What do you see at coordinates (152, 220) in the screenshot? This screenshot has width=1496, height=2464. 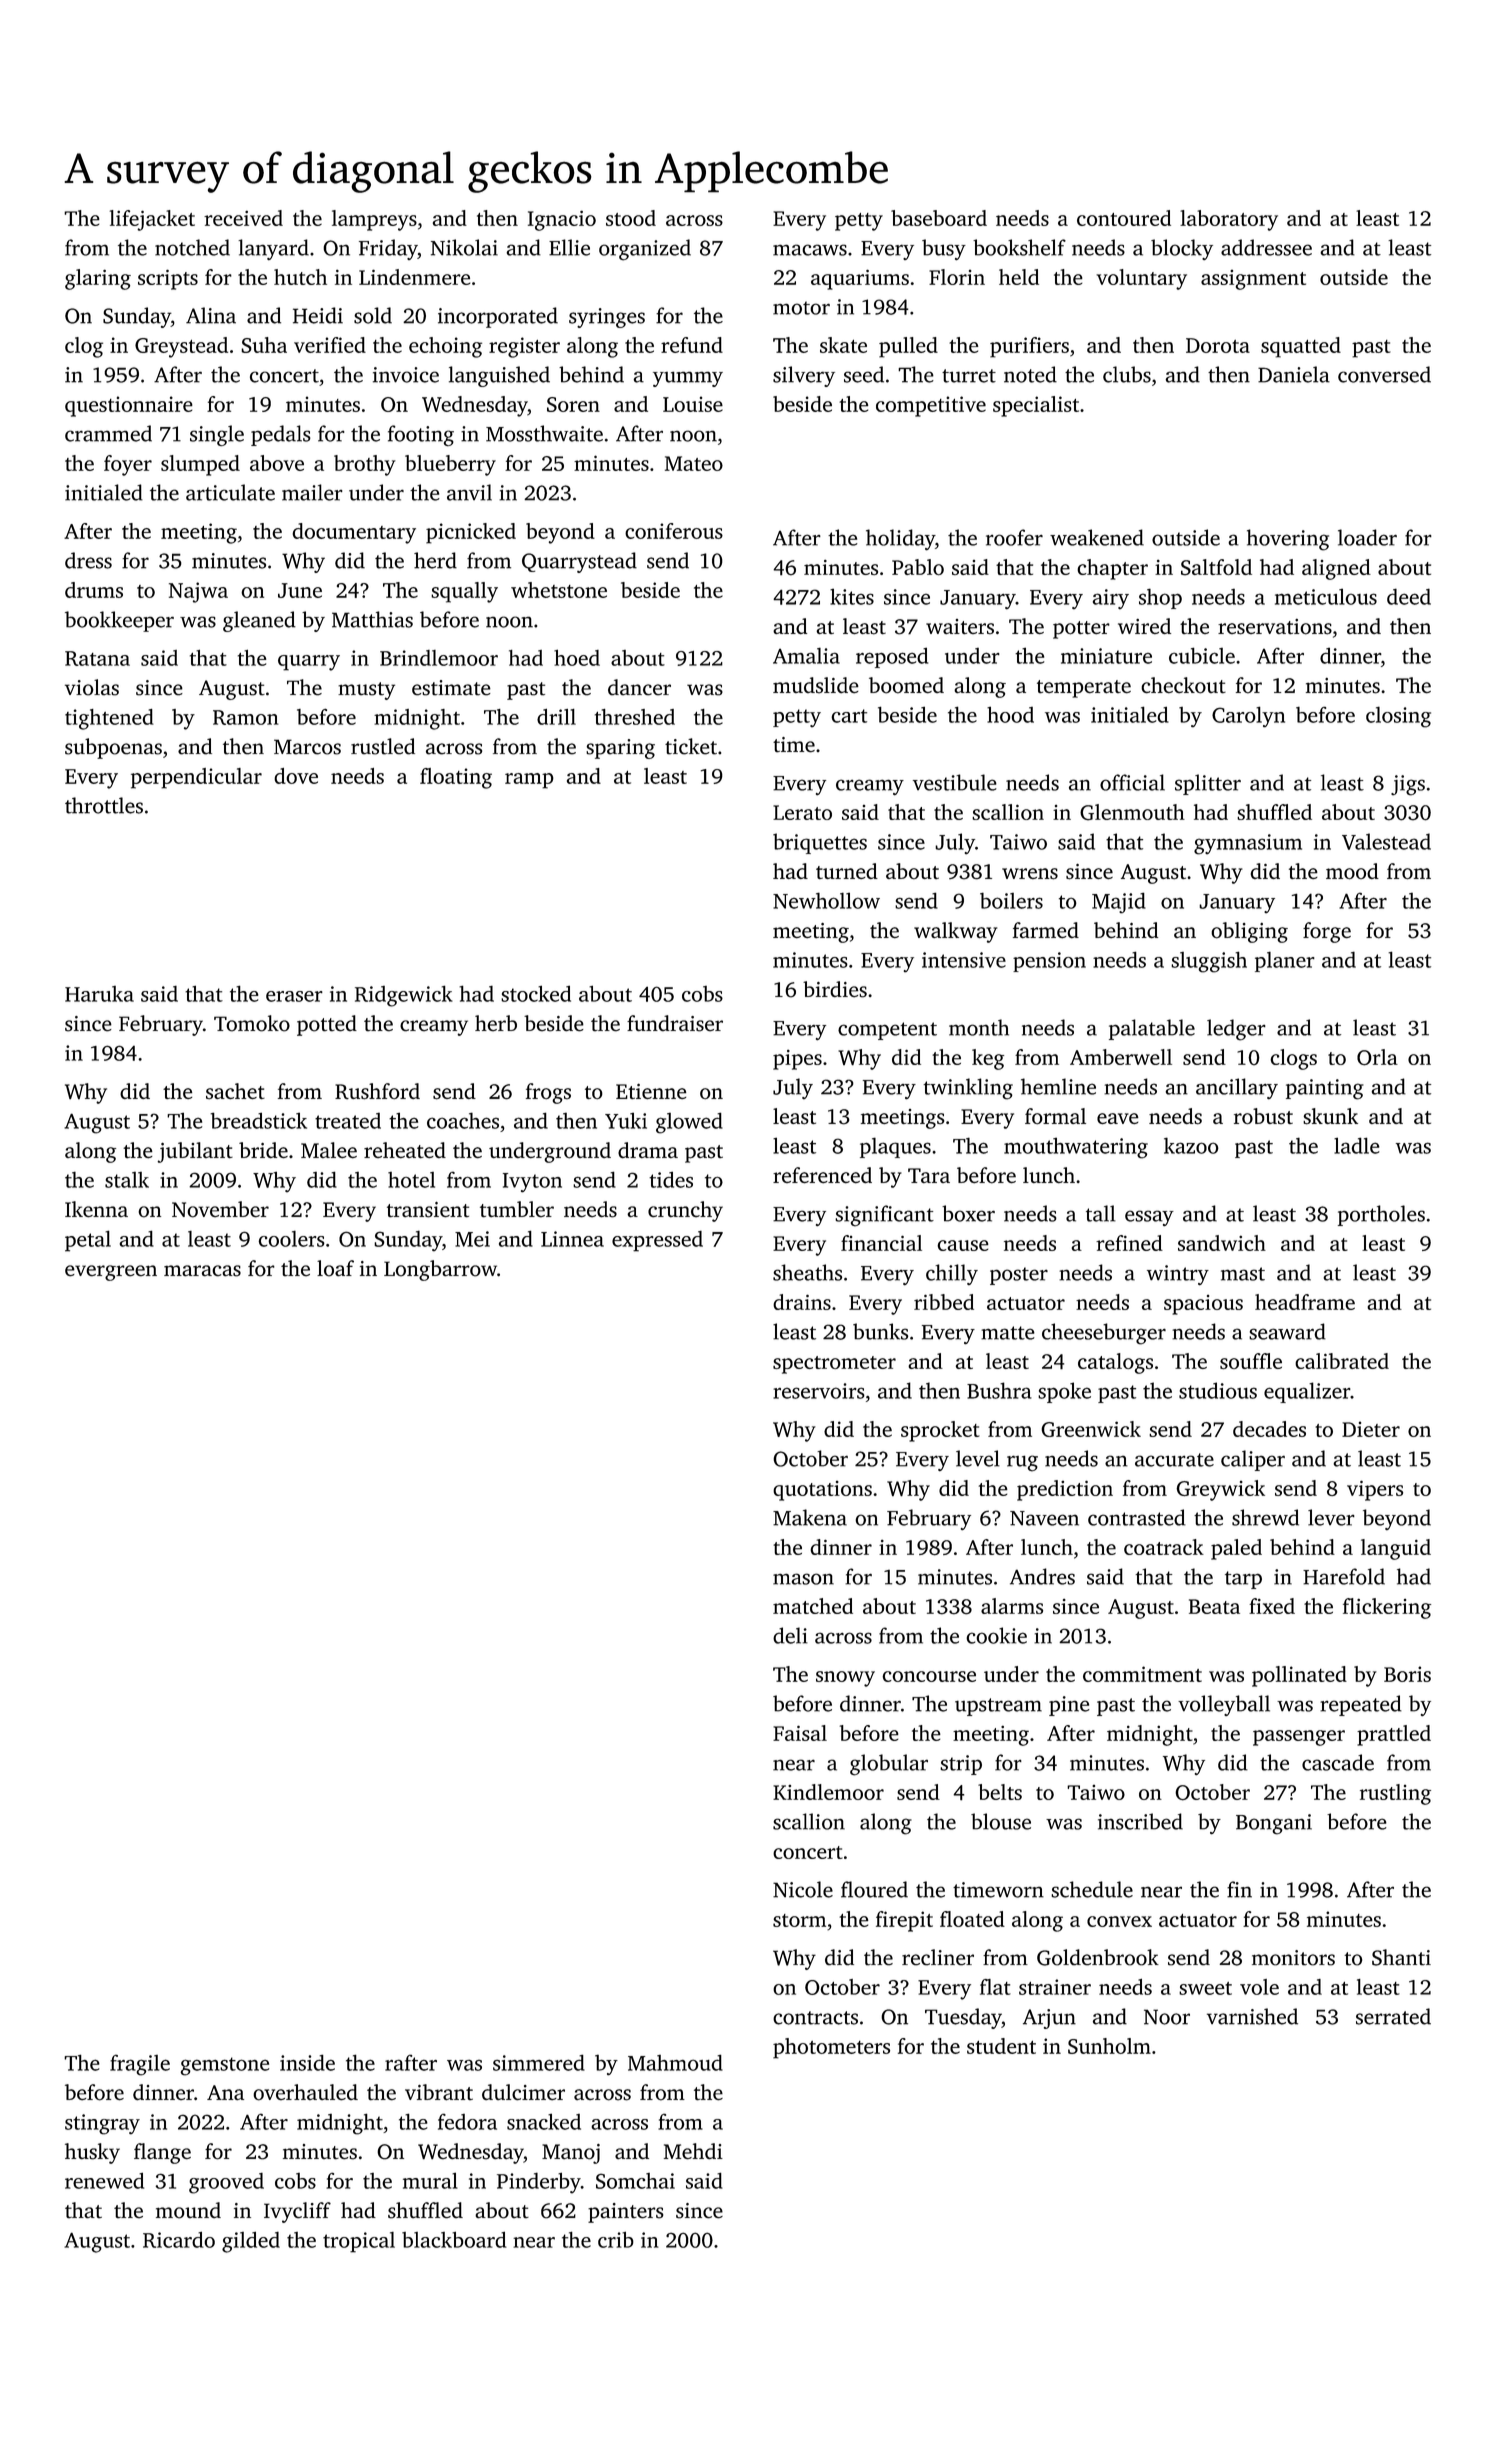 I see `lifejacket` at bounding box center [152, 220].
